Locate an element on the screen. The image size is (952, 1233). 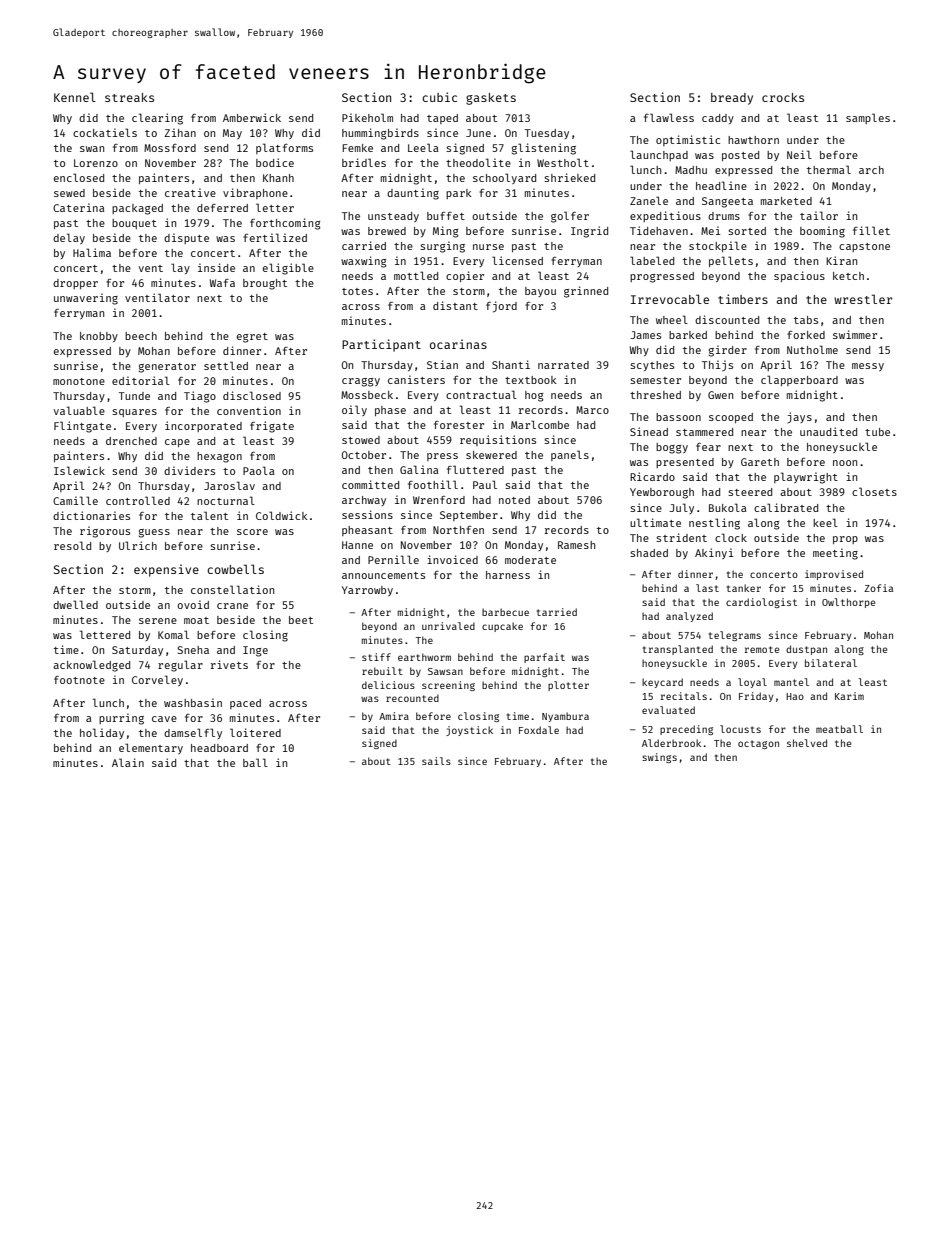
cardiologist is located at coordinates (761, 603).
